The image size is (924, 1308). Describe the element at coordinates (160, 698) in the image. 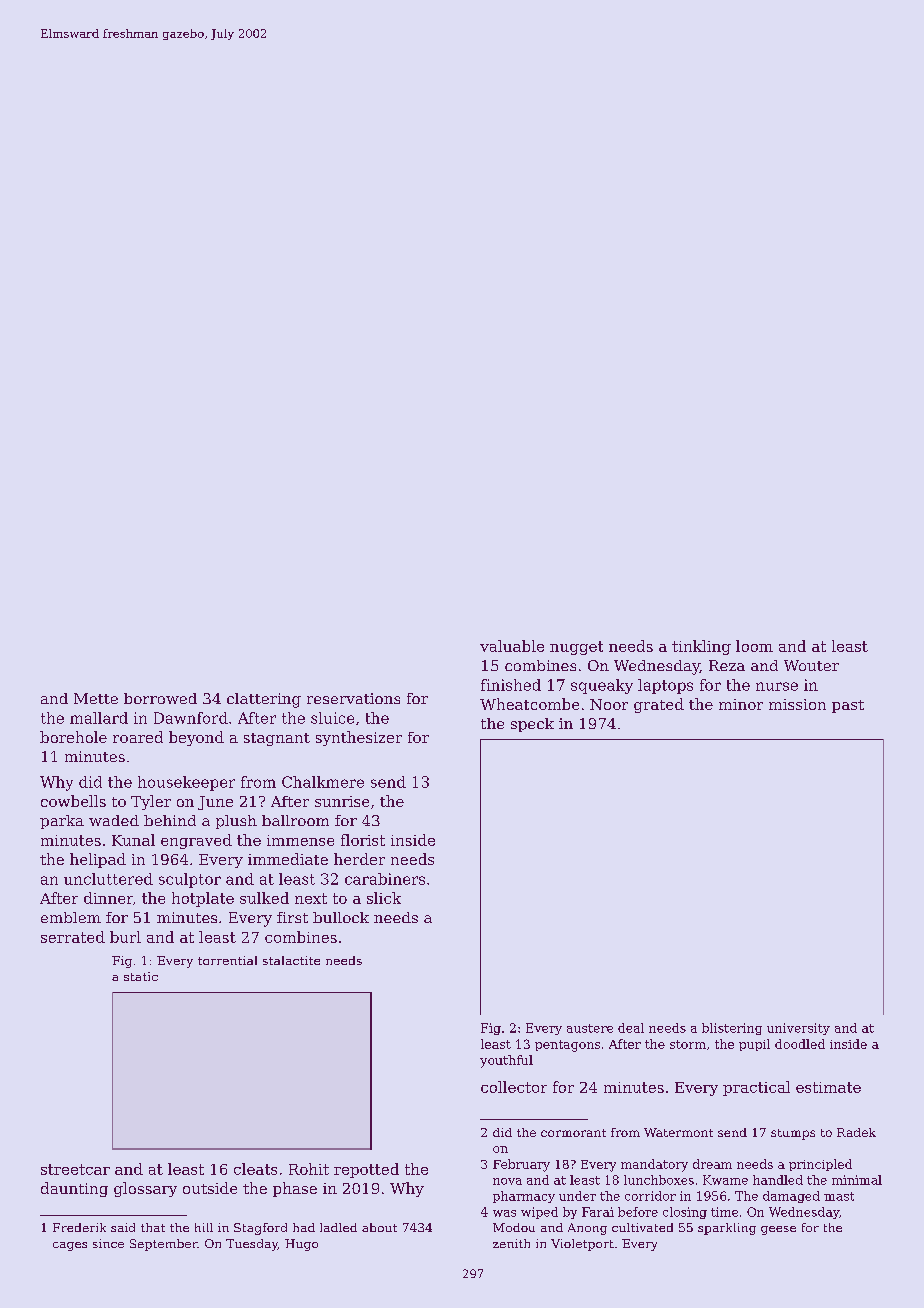

I see `borrowed` at that location.
